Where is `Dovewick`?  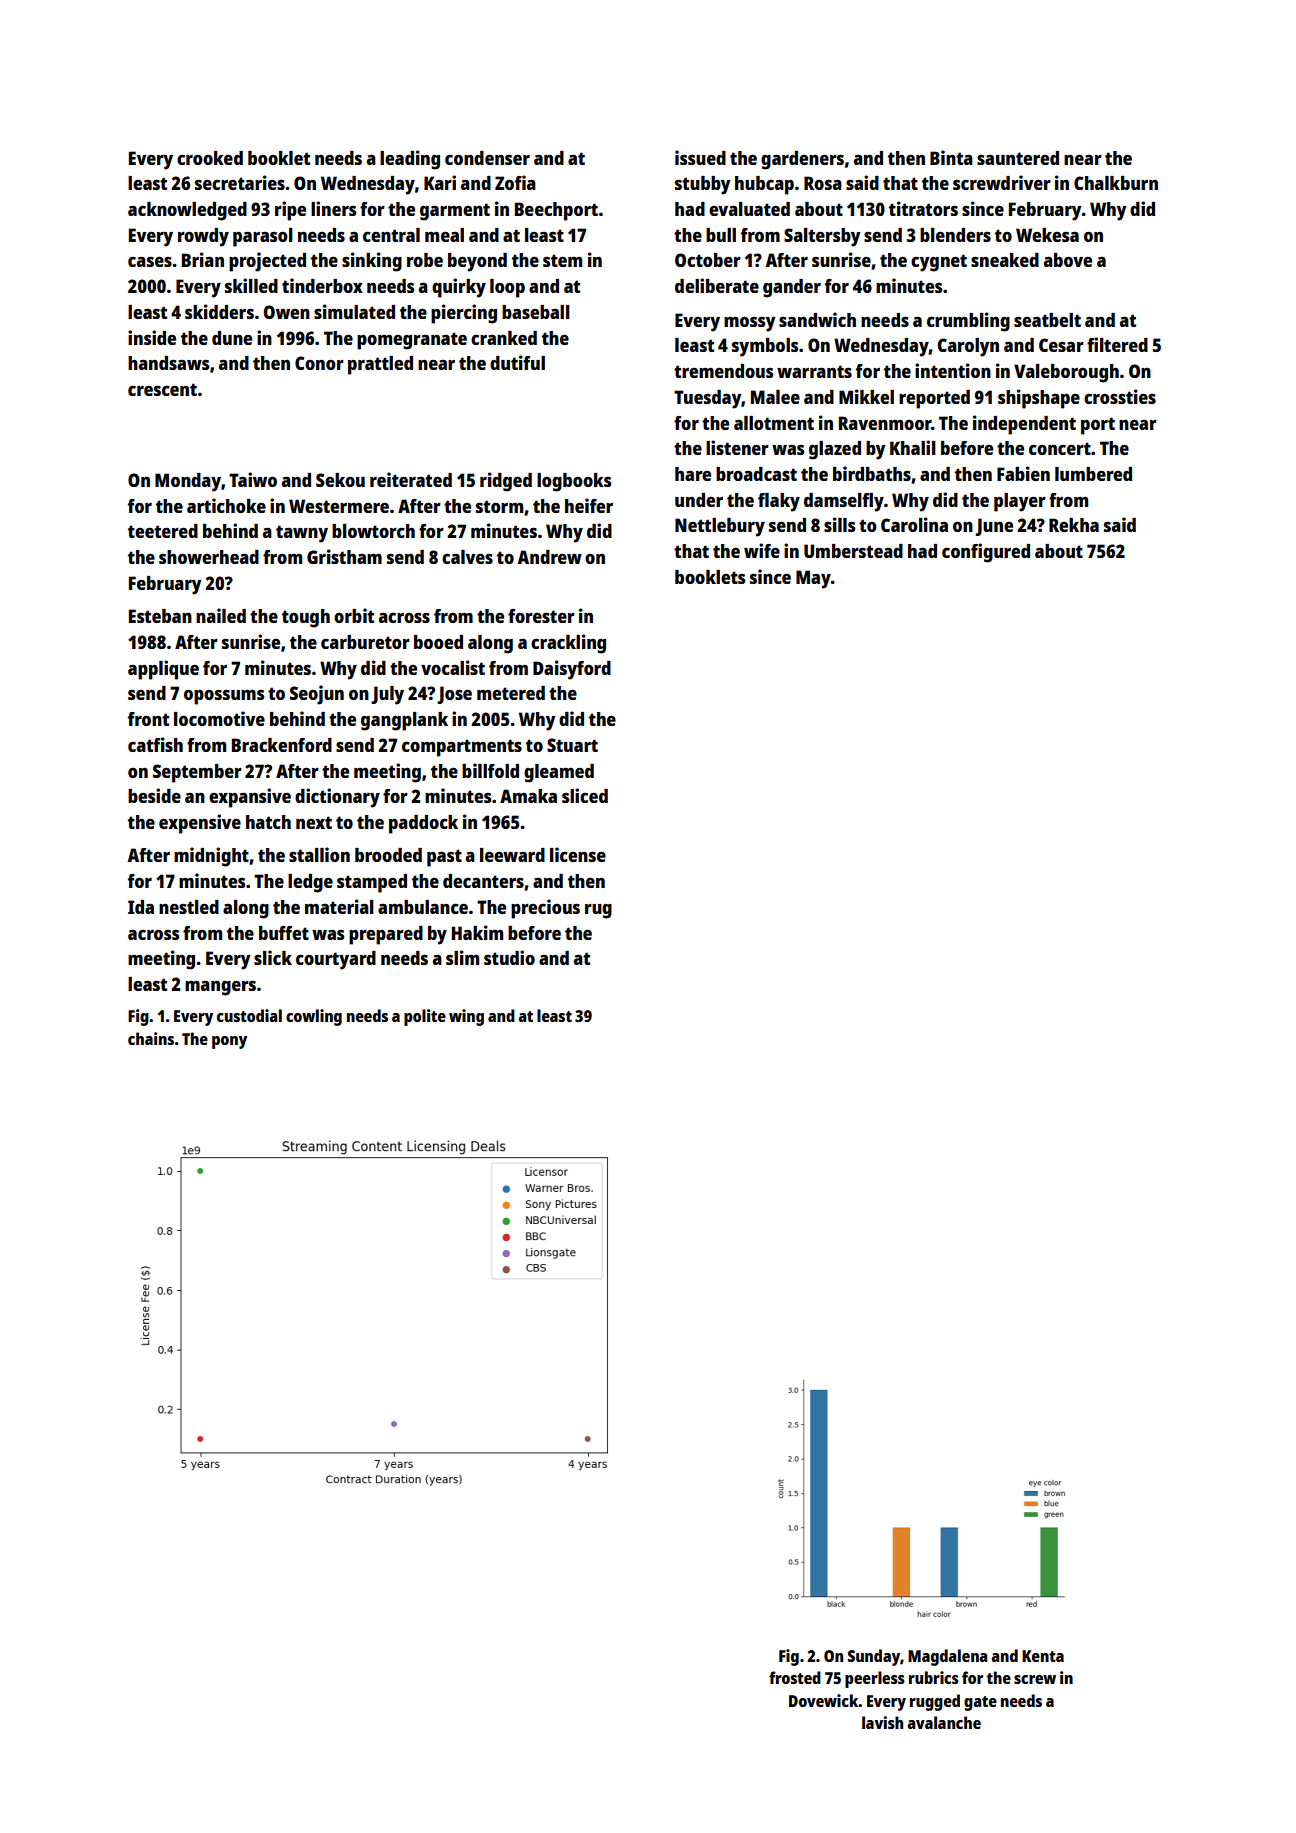
Dovewick is located at coordinates (824, 1700).
